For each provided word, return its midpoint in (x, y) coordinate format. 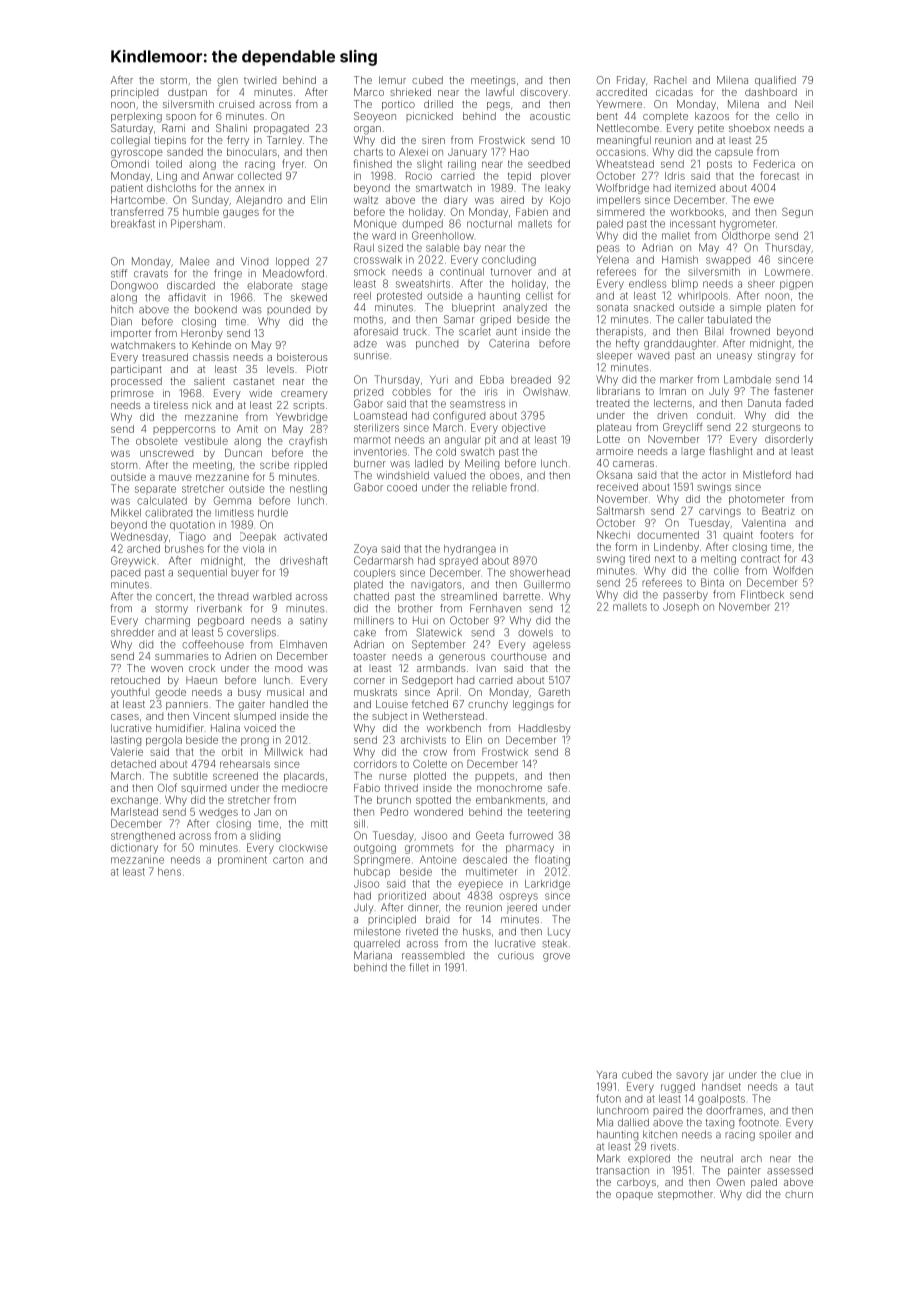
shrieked (410, 92)
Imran (673, 391)
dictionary (134, 849)
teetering (549, 813)
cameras (633, 464)
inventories (380, 451)
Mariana (373, 955)
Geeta (490, 835)
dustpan (187, 93)
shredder (132, 632)
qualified (775, 81)
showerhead (540, 573)
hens (169, 872)
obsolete (157, 441)
